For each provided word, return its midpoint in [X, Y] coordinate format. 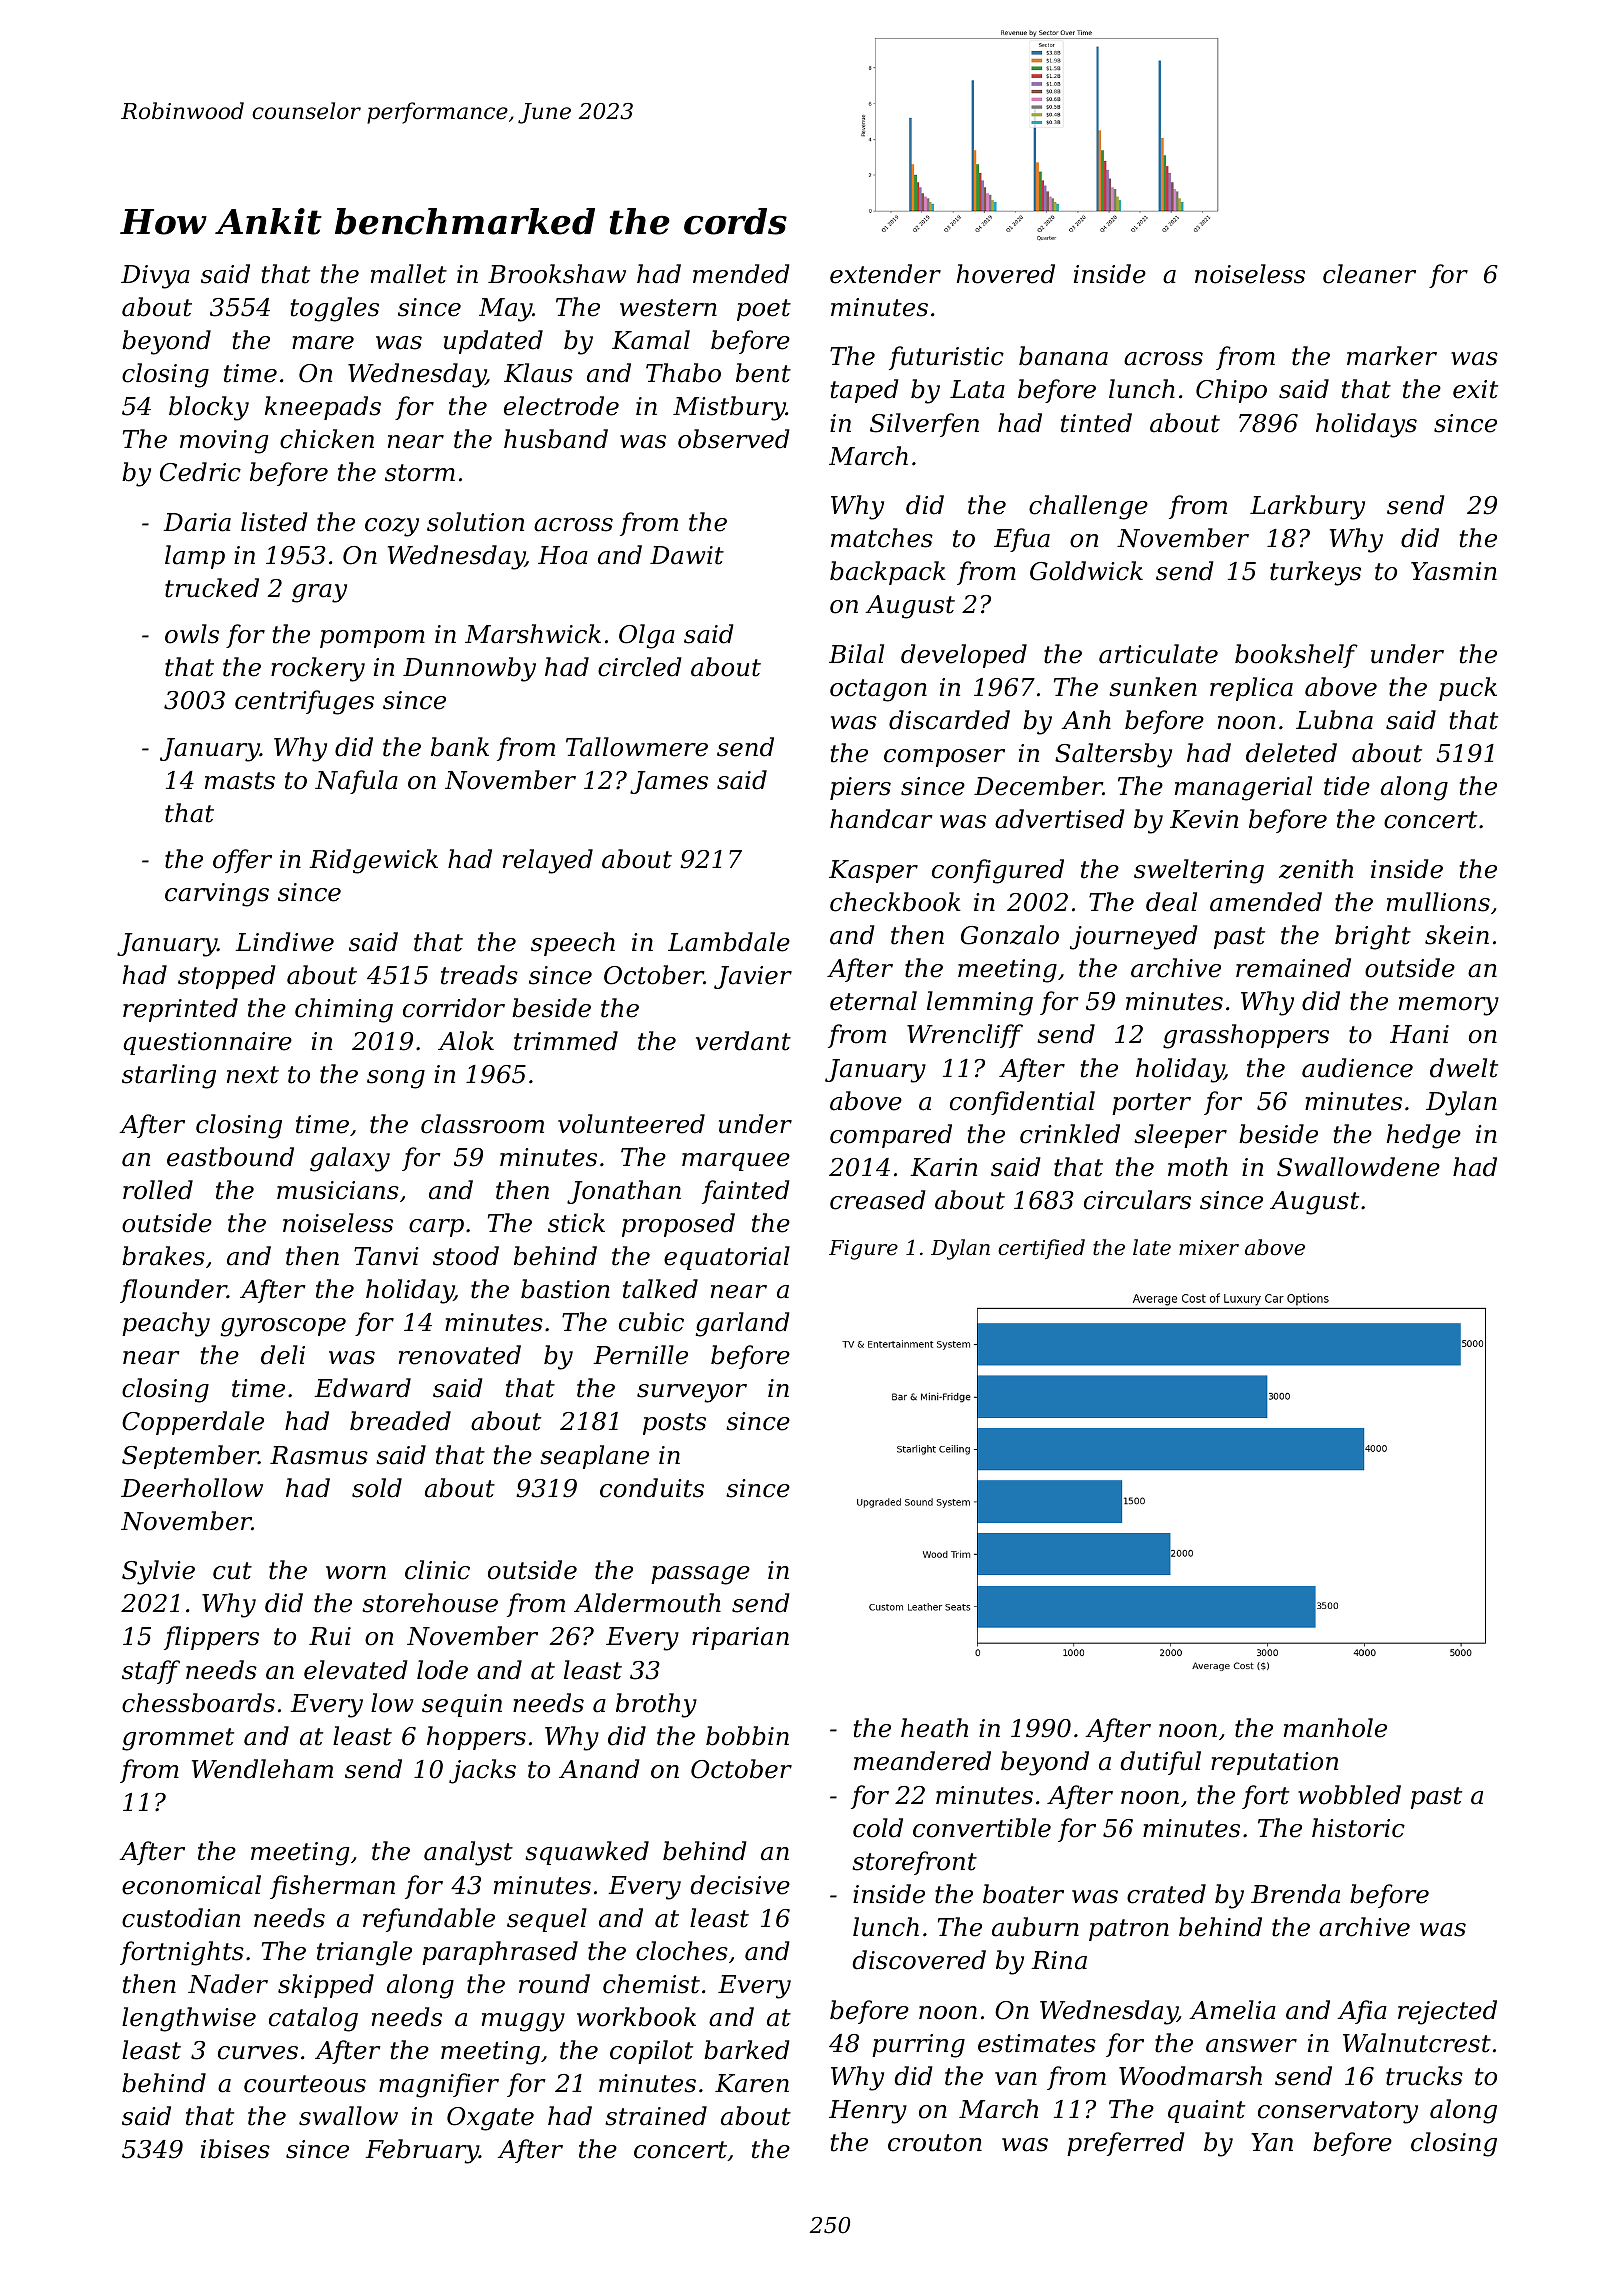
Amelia [1232, 2010]
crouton [935, 2143]
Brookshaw [557, 274]
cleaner [1369, 274]
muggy [523, 2022]
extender [885, 274]
